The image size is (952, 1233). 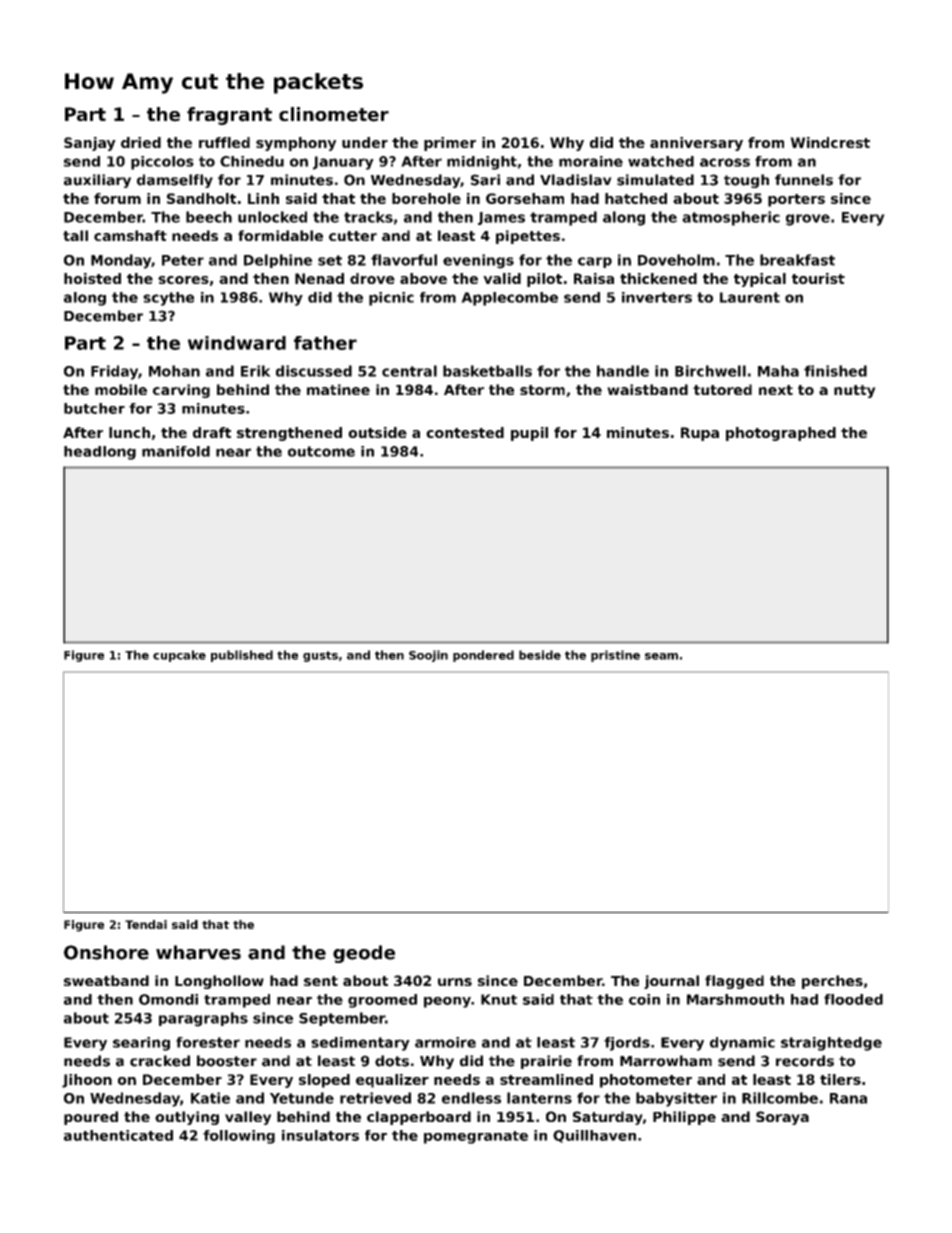 I want to click on Windcrest, so click(x=830, y=142).
